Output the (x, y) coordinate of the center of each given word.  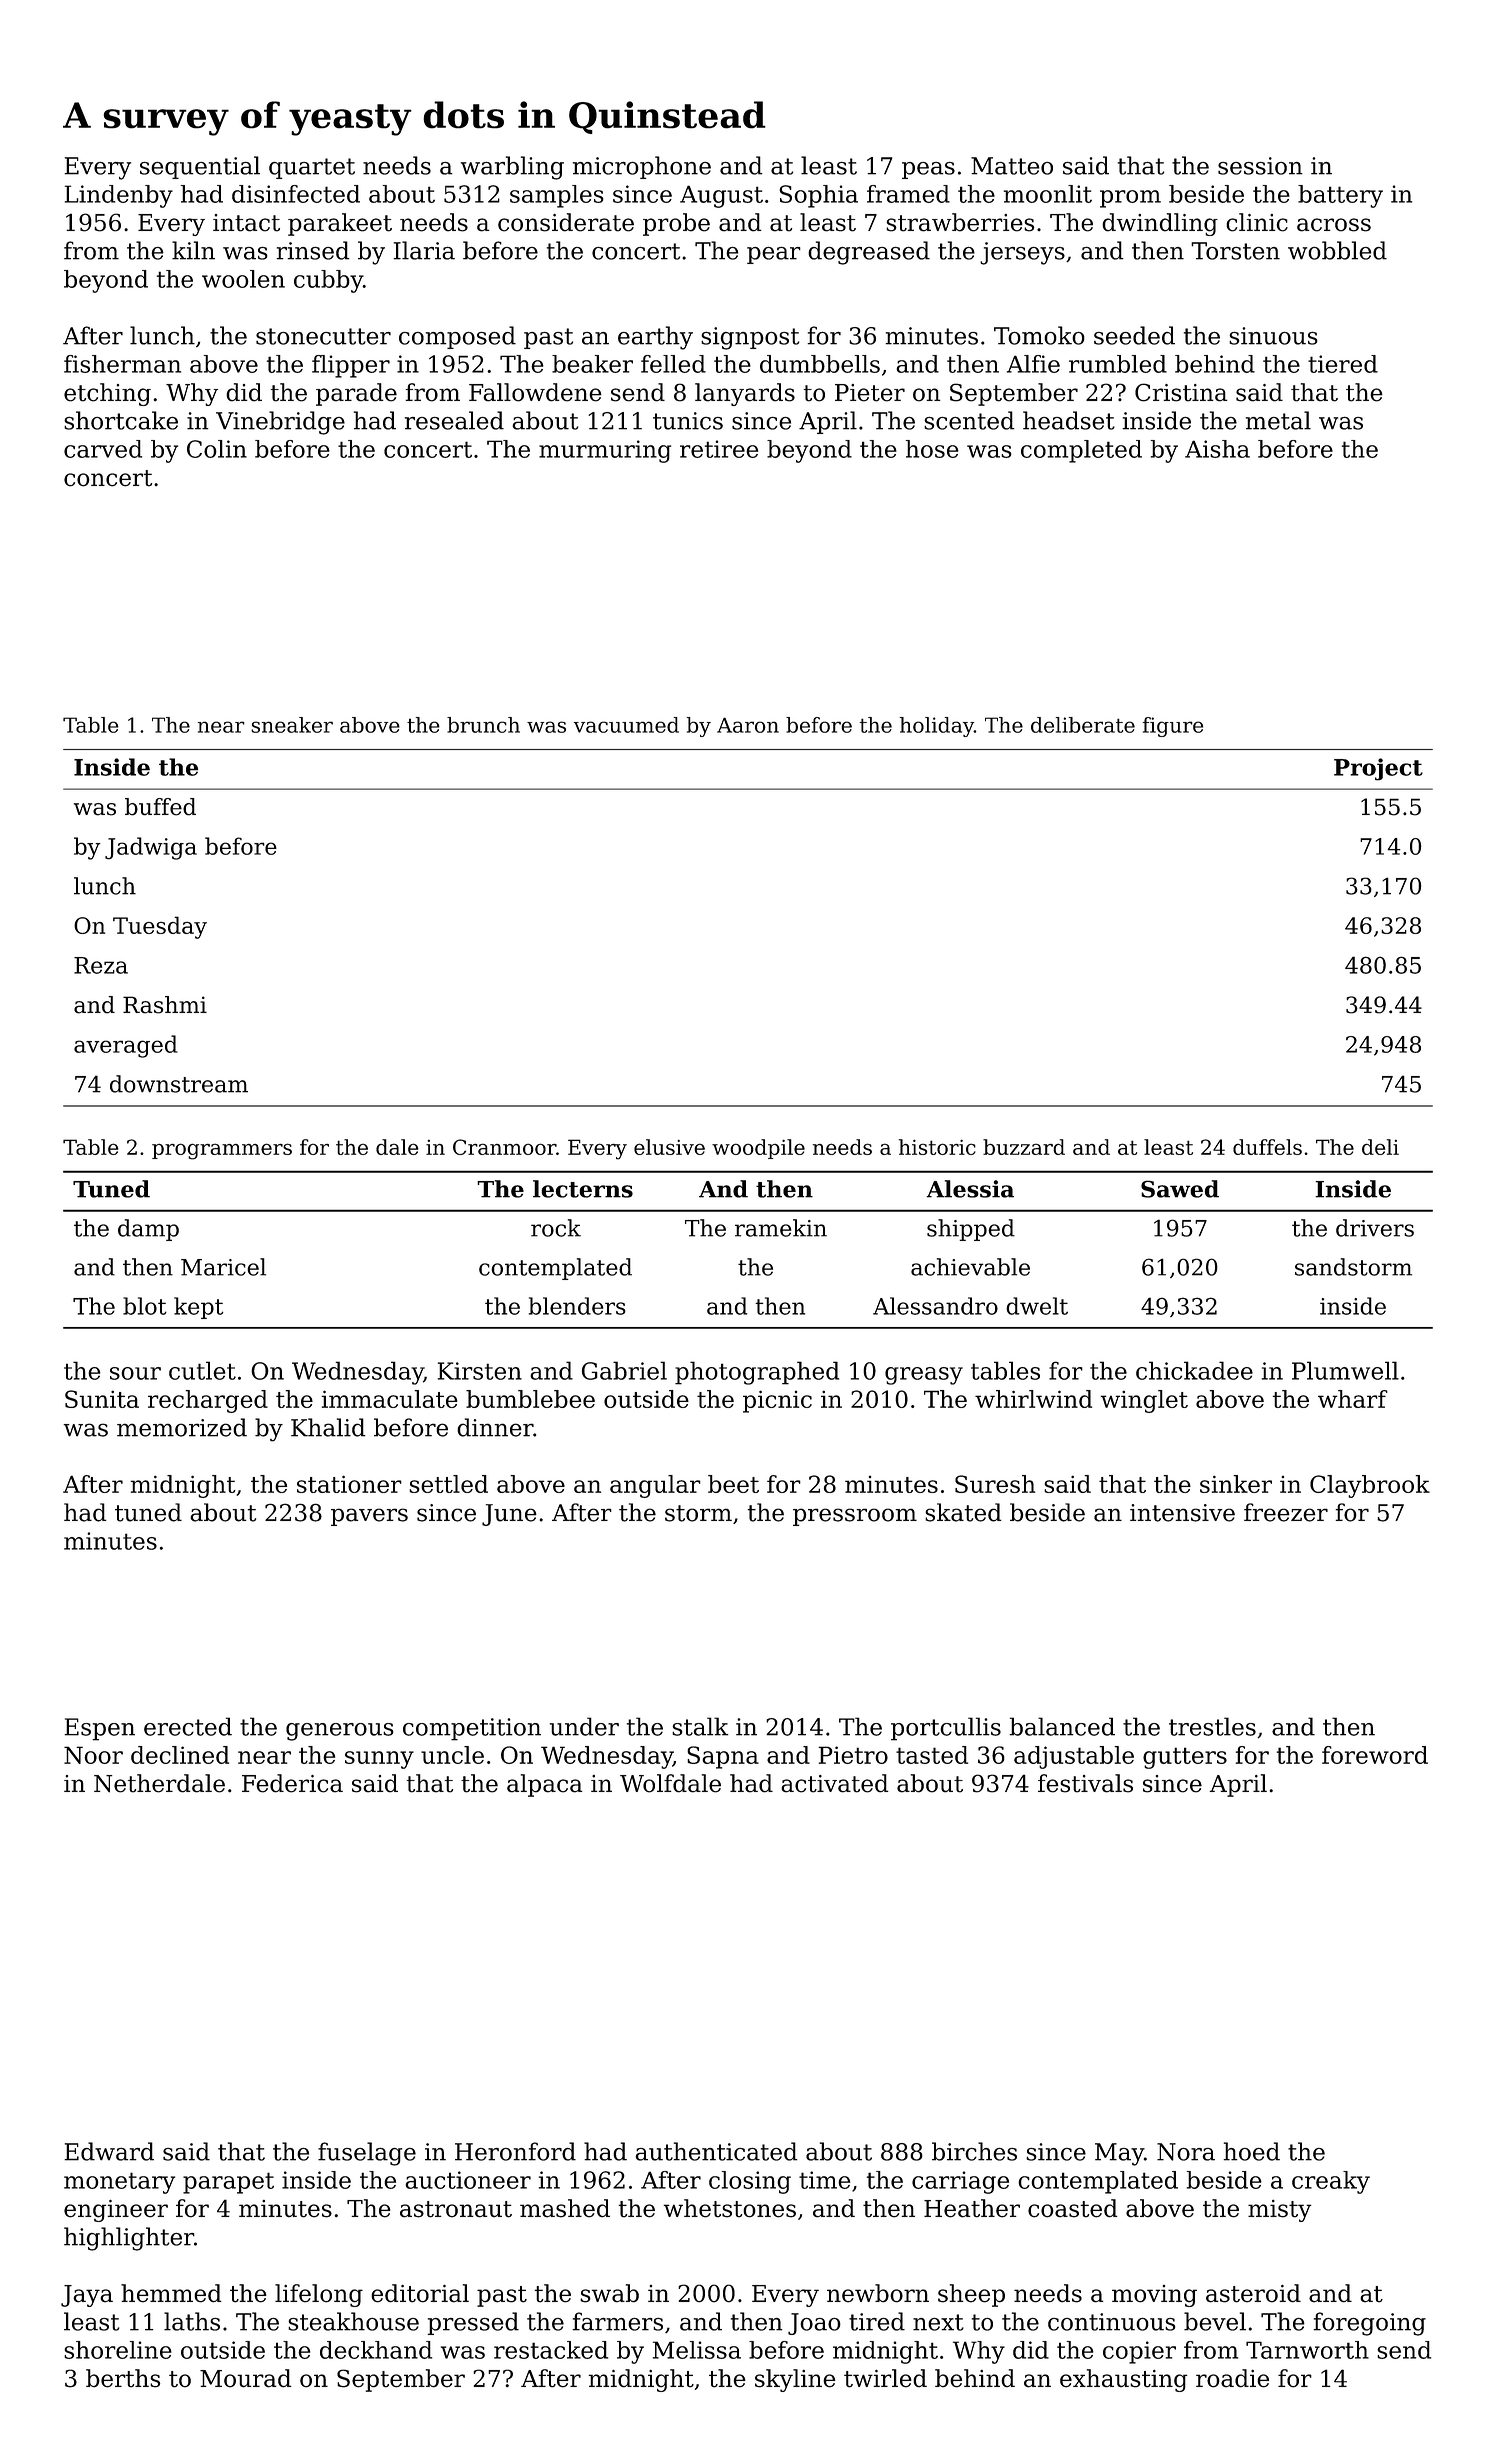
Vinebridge (280, 423)
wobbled (1337, 250)
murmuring (605, 451)
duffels (1267, 1147)
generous (339, 1732)
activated (835, 1783)
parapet (228, 2183)
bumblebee (530, 1399)
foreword (1375, 1755)
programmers (222, 1151)
